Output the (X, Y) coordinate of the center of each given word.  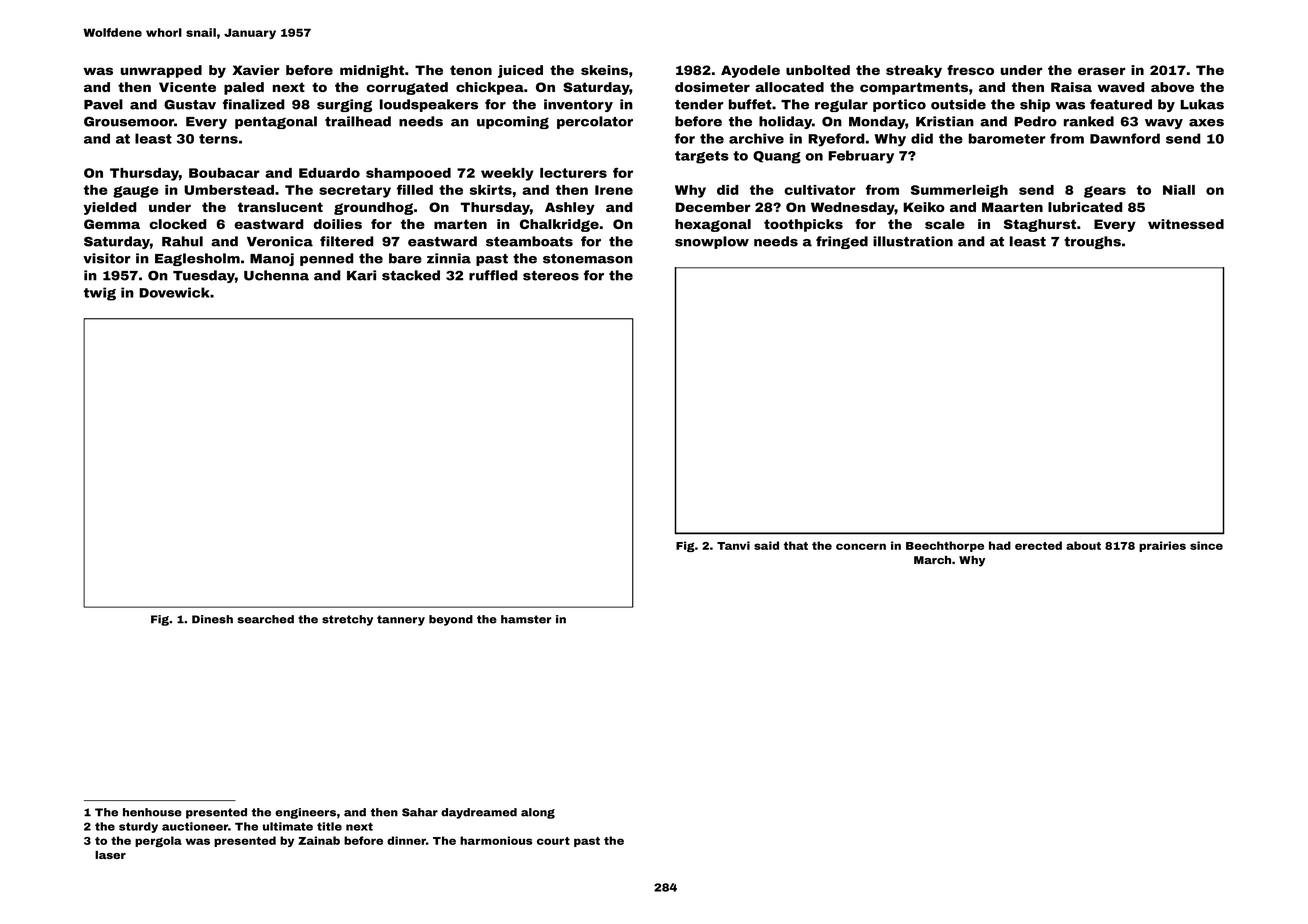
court (553, 841)
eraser (1102, 71)
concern (861, 546)
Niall (1179, 190)
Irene (614, 190)
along (538, 813)
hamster (526, 619)
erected (1038, 545)
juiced (520, 71)
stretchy (347, 620)
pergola (158, 841)
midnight (372, 71)
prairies (1162, 546)
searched (266, 619)
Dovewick (174, 292)
